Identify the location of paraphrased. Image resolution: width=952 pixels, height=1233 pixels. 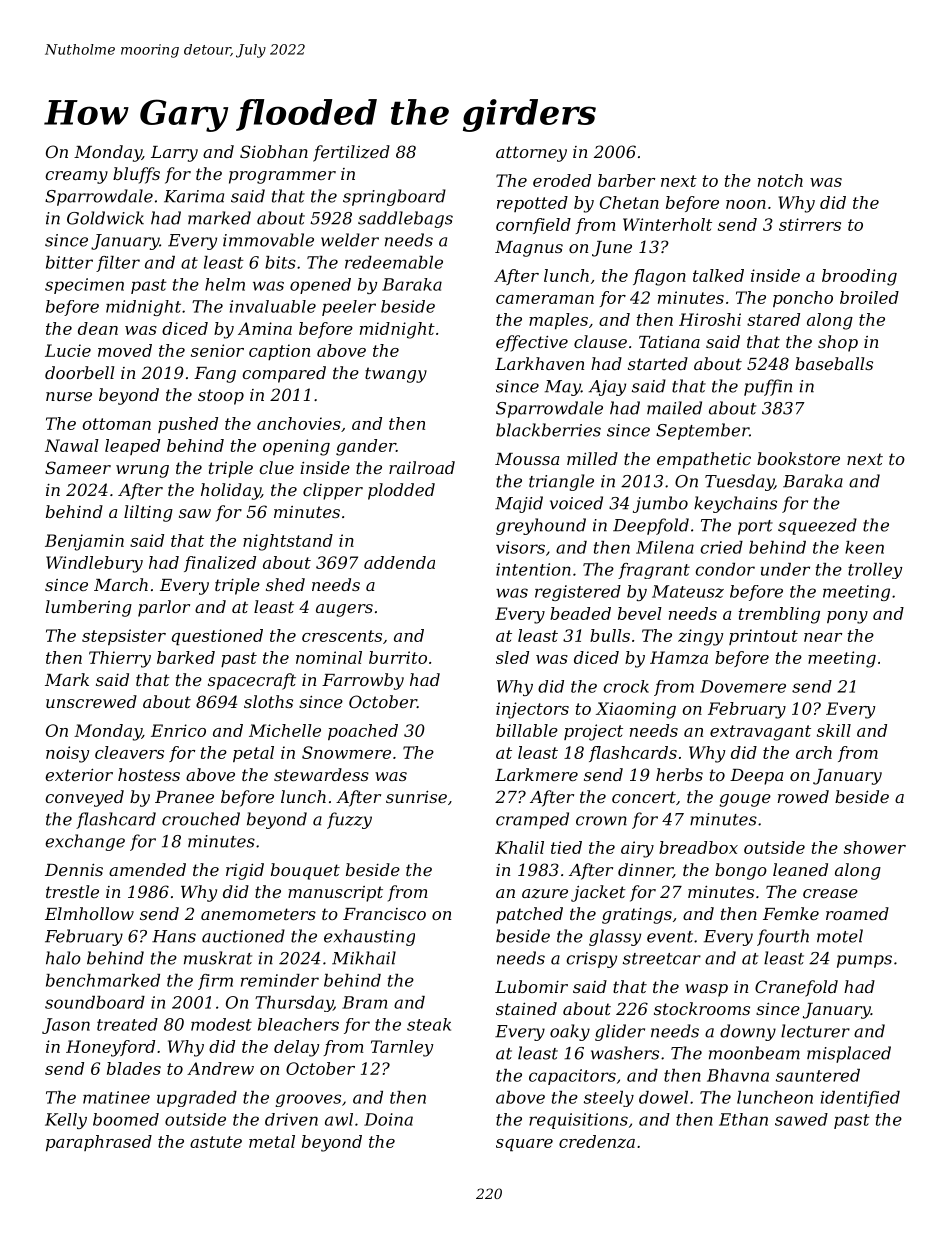
(99, 1143).
